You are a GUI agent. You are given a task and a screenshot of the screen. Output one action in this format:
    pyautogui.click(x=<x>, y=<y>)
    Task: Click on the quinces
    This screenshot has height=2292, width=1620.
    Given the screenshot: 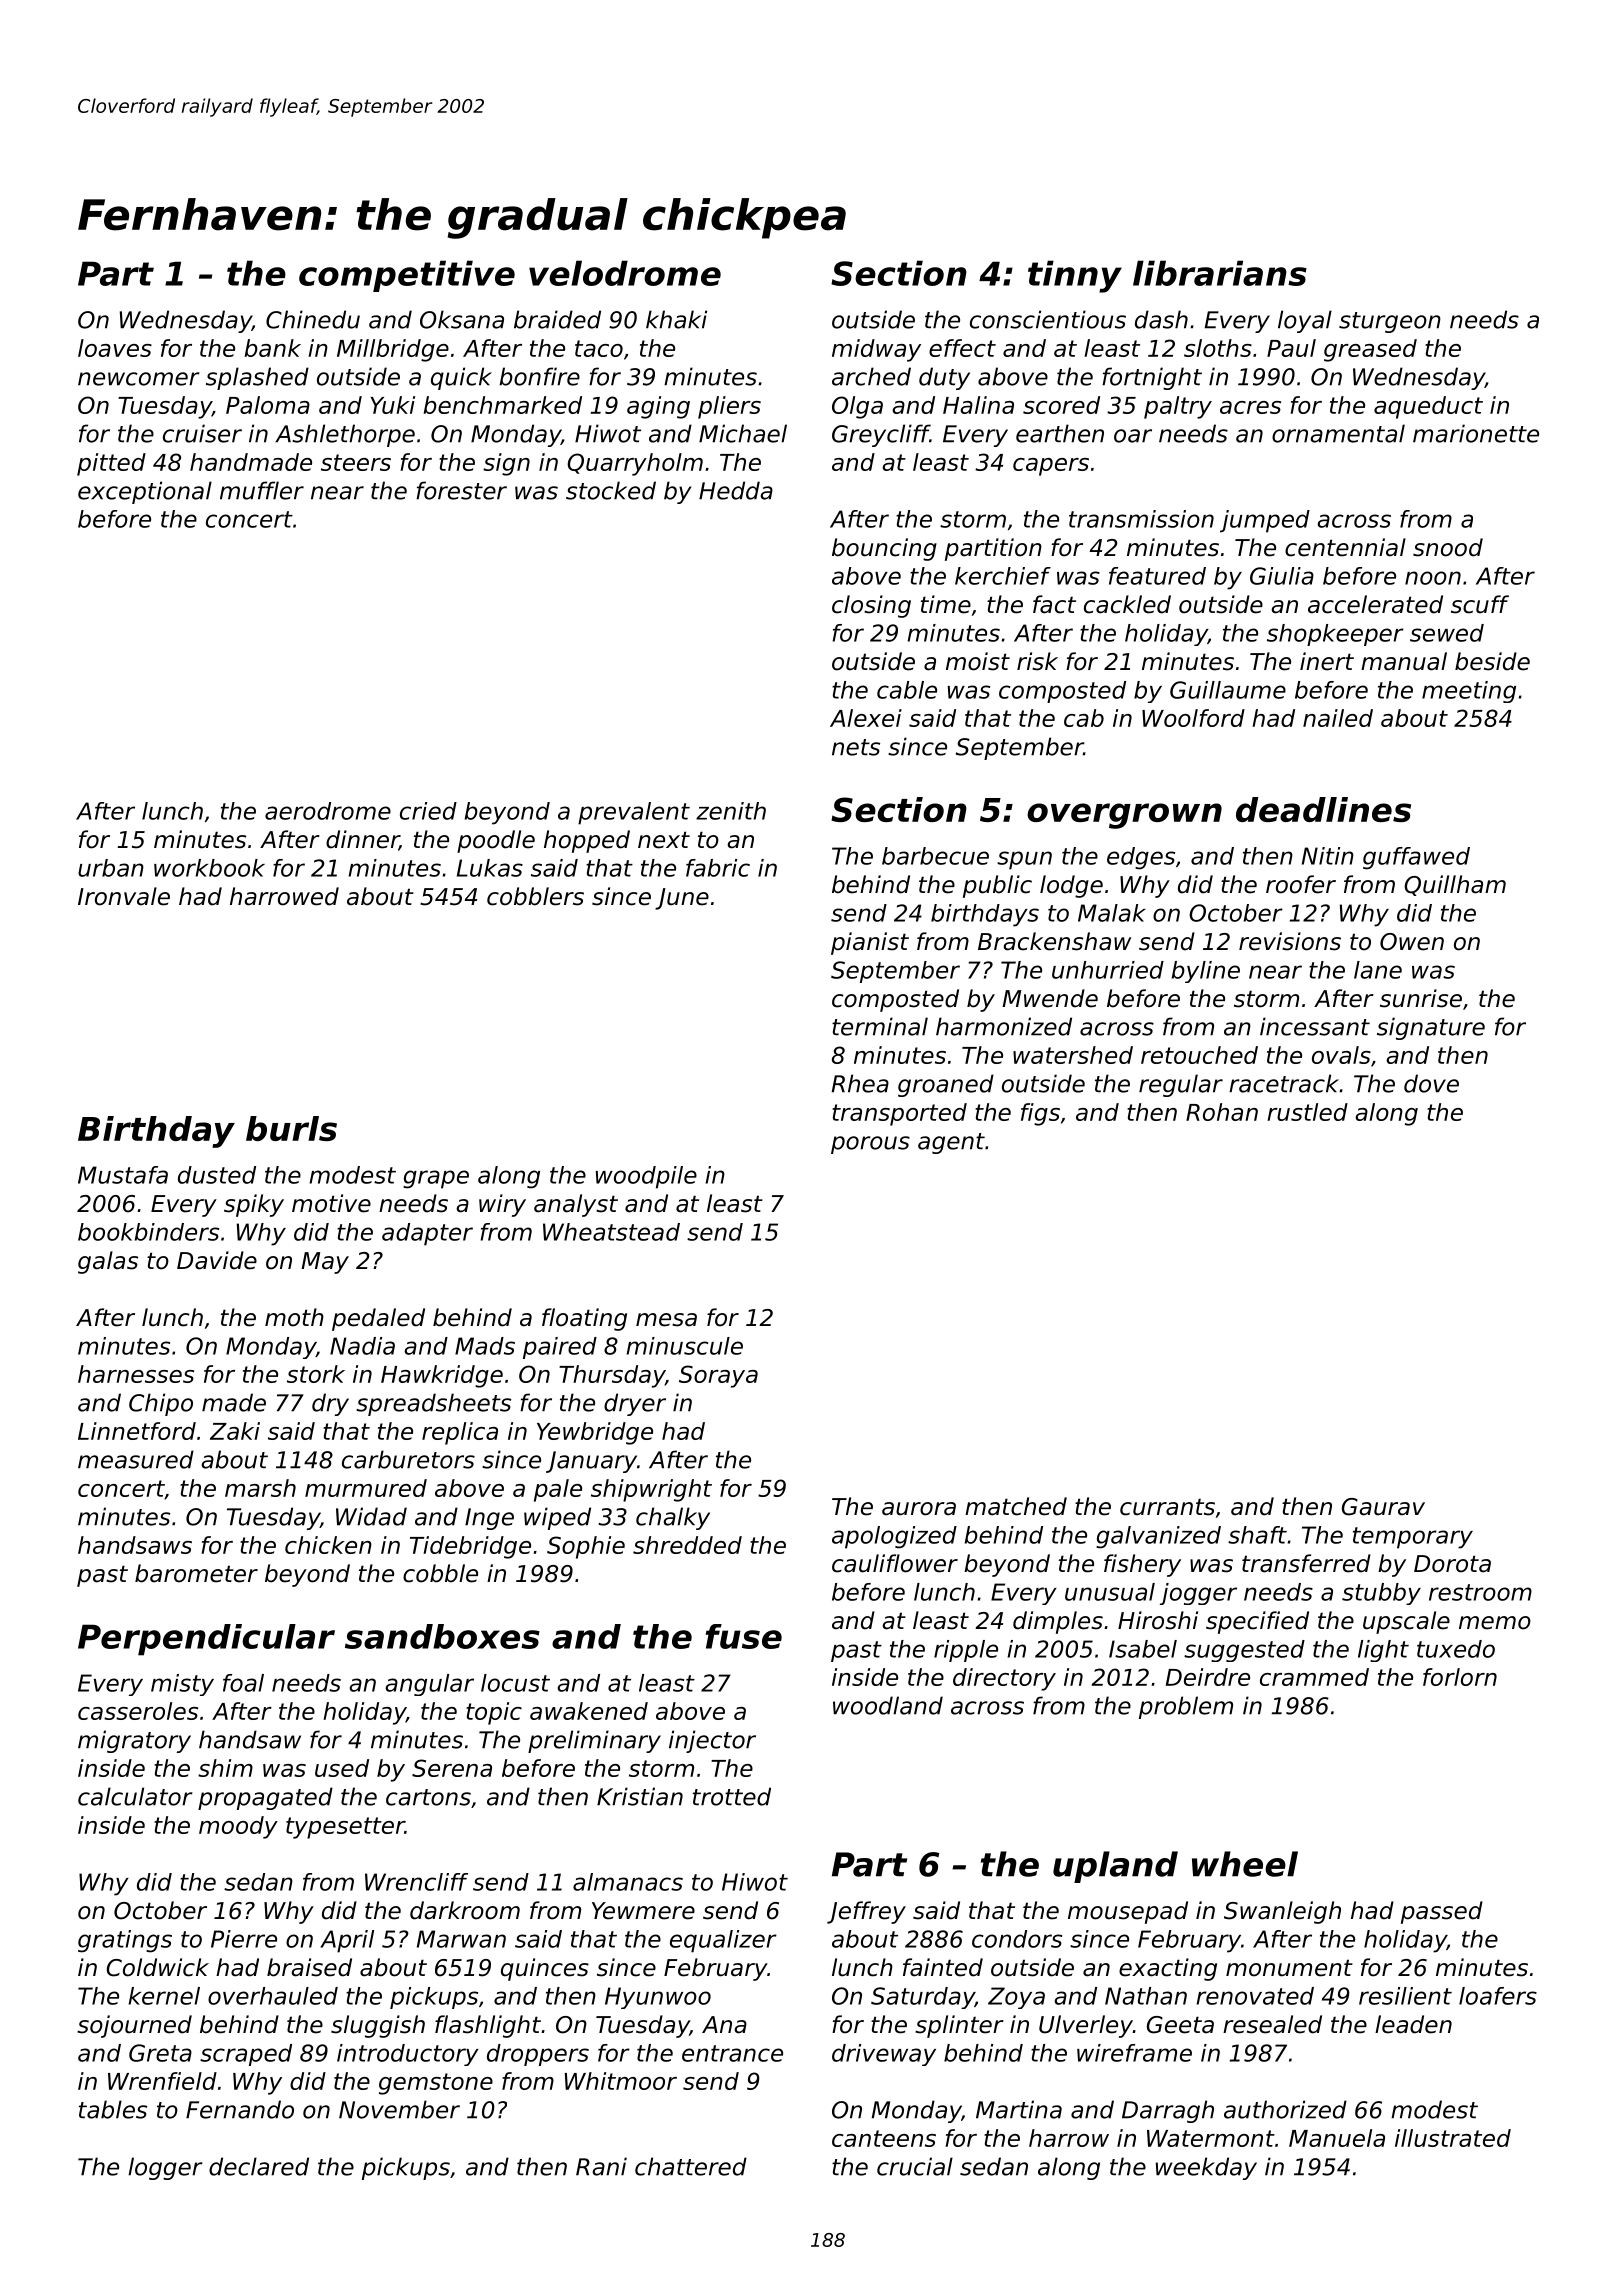 What is the action you would take?
    pyautogui.click(x=545, y=1969)
